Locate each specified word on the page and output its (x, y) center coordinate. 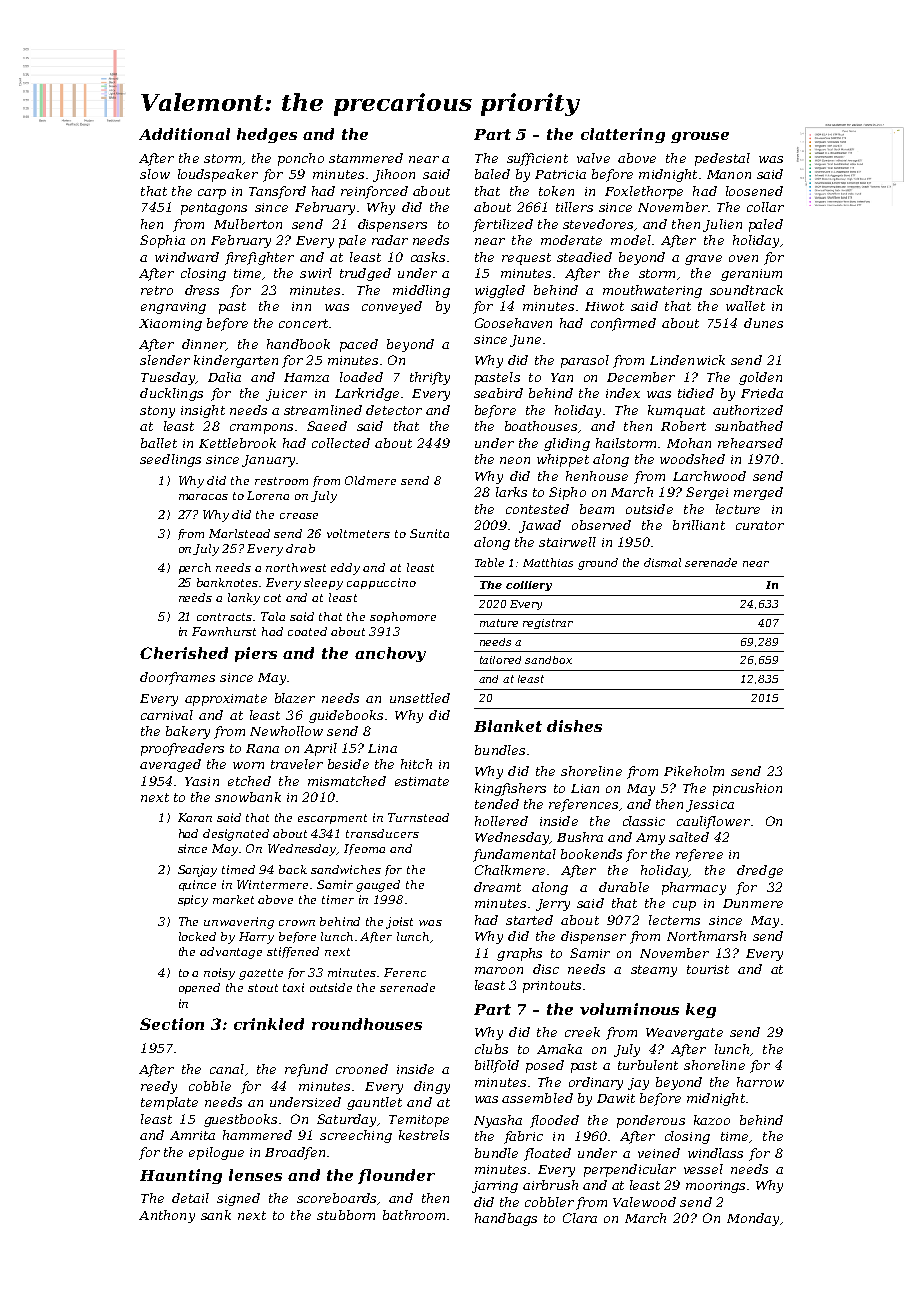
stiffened (293, 952)
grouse (700, 137)
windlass (715, 1153)
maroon (499, 970)
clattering (623, 135)
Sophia (162, 241)
